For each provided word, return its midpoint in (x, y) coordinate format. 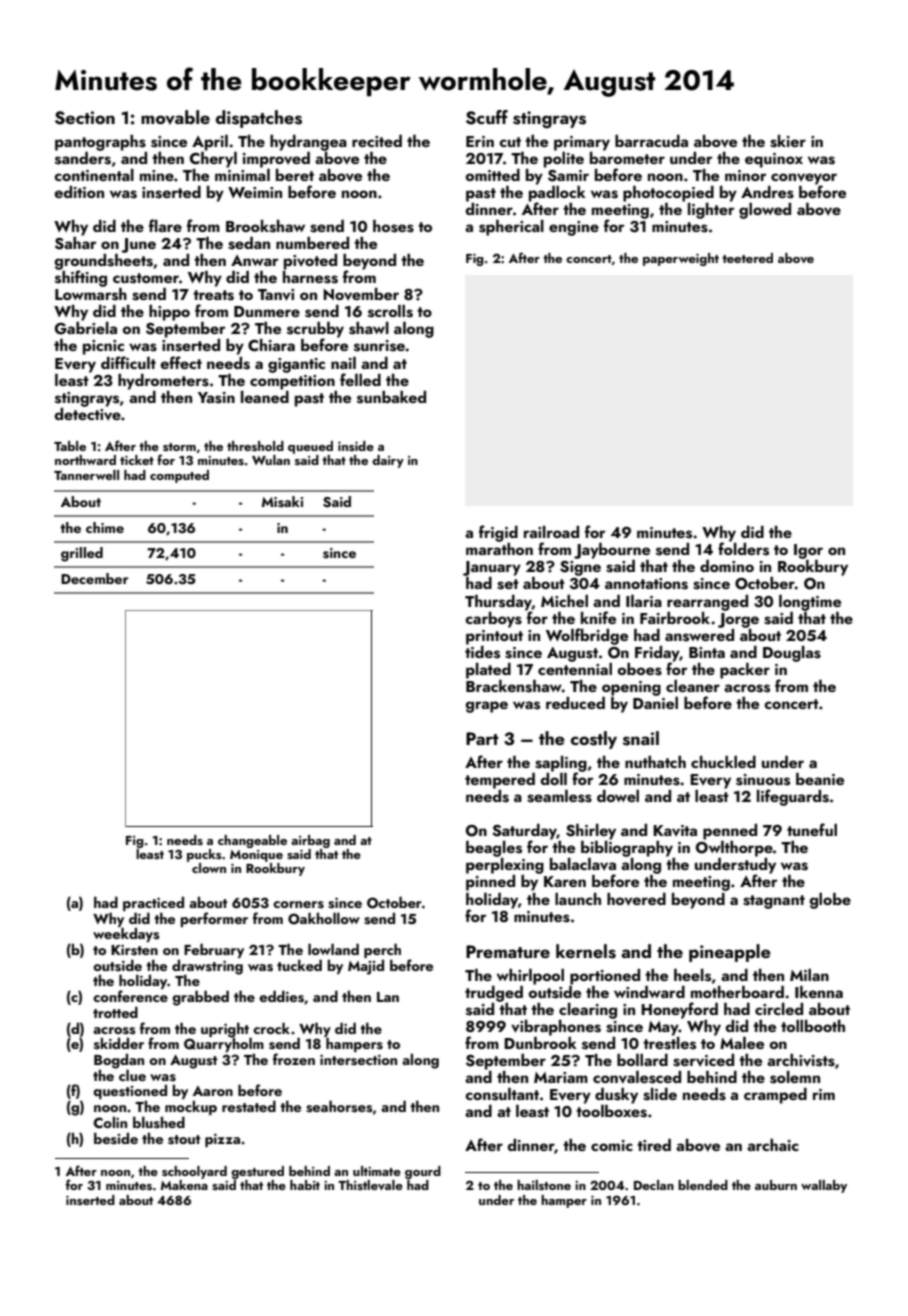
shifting (81, 278)
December (94, 578)
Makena (184, 1185)
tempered (500, 781)
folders (743, 549)
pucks (204, 855)
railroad (551, 532)
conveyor (804, 179)
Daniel (655, 703)
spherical (511, 228)
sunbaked (391, 397)
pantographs (100, 143)
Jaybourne (612, 551)
